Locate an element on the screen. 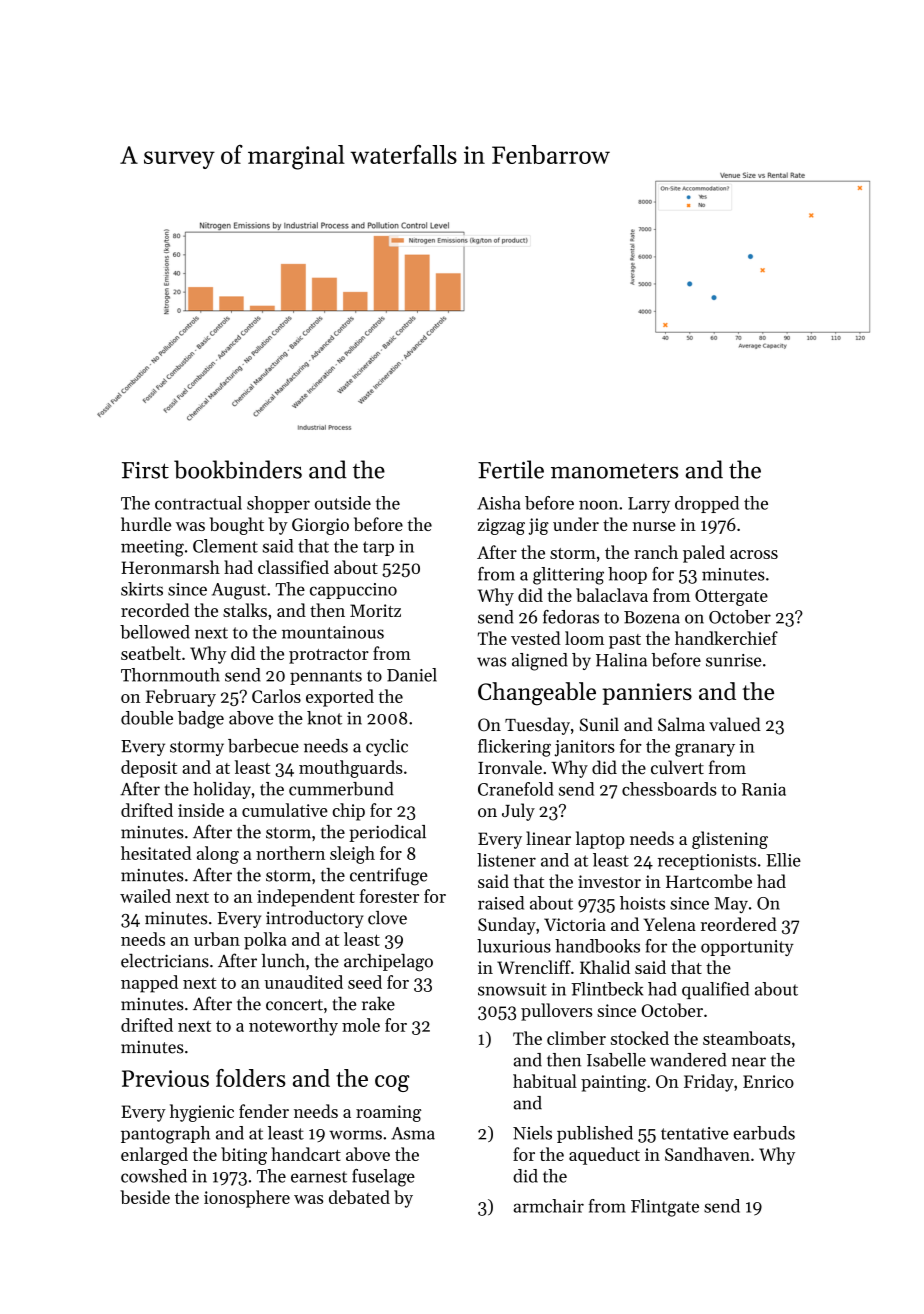 This screenshot has height=1314, width=924. fuselage is located at coordinates (383, 1178).
